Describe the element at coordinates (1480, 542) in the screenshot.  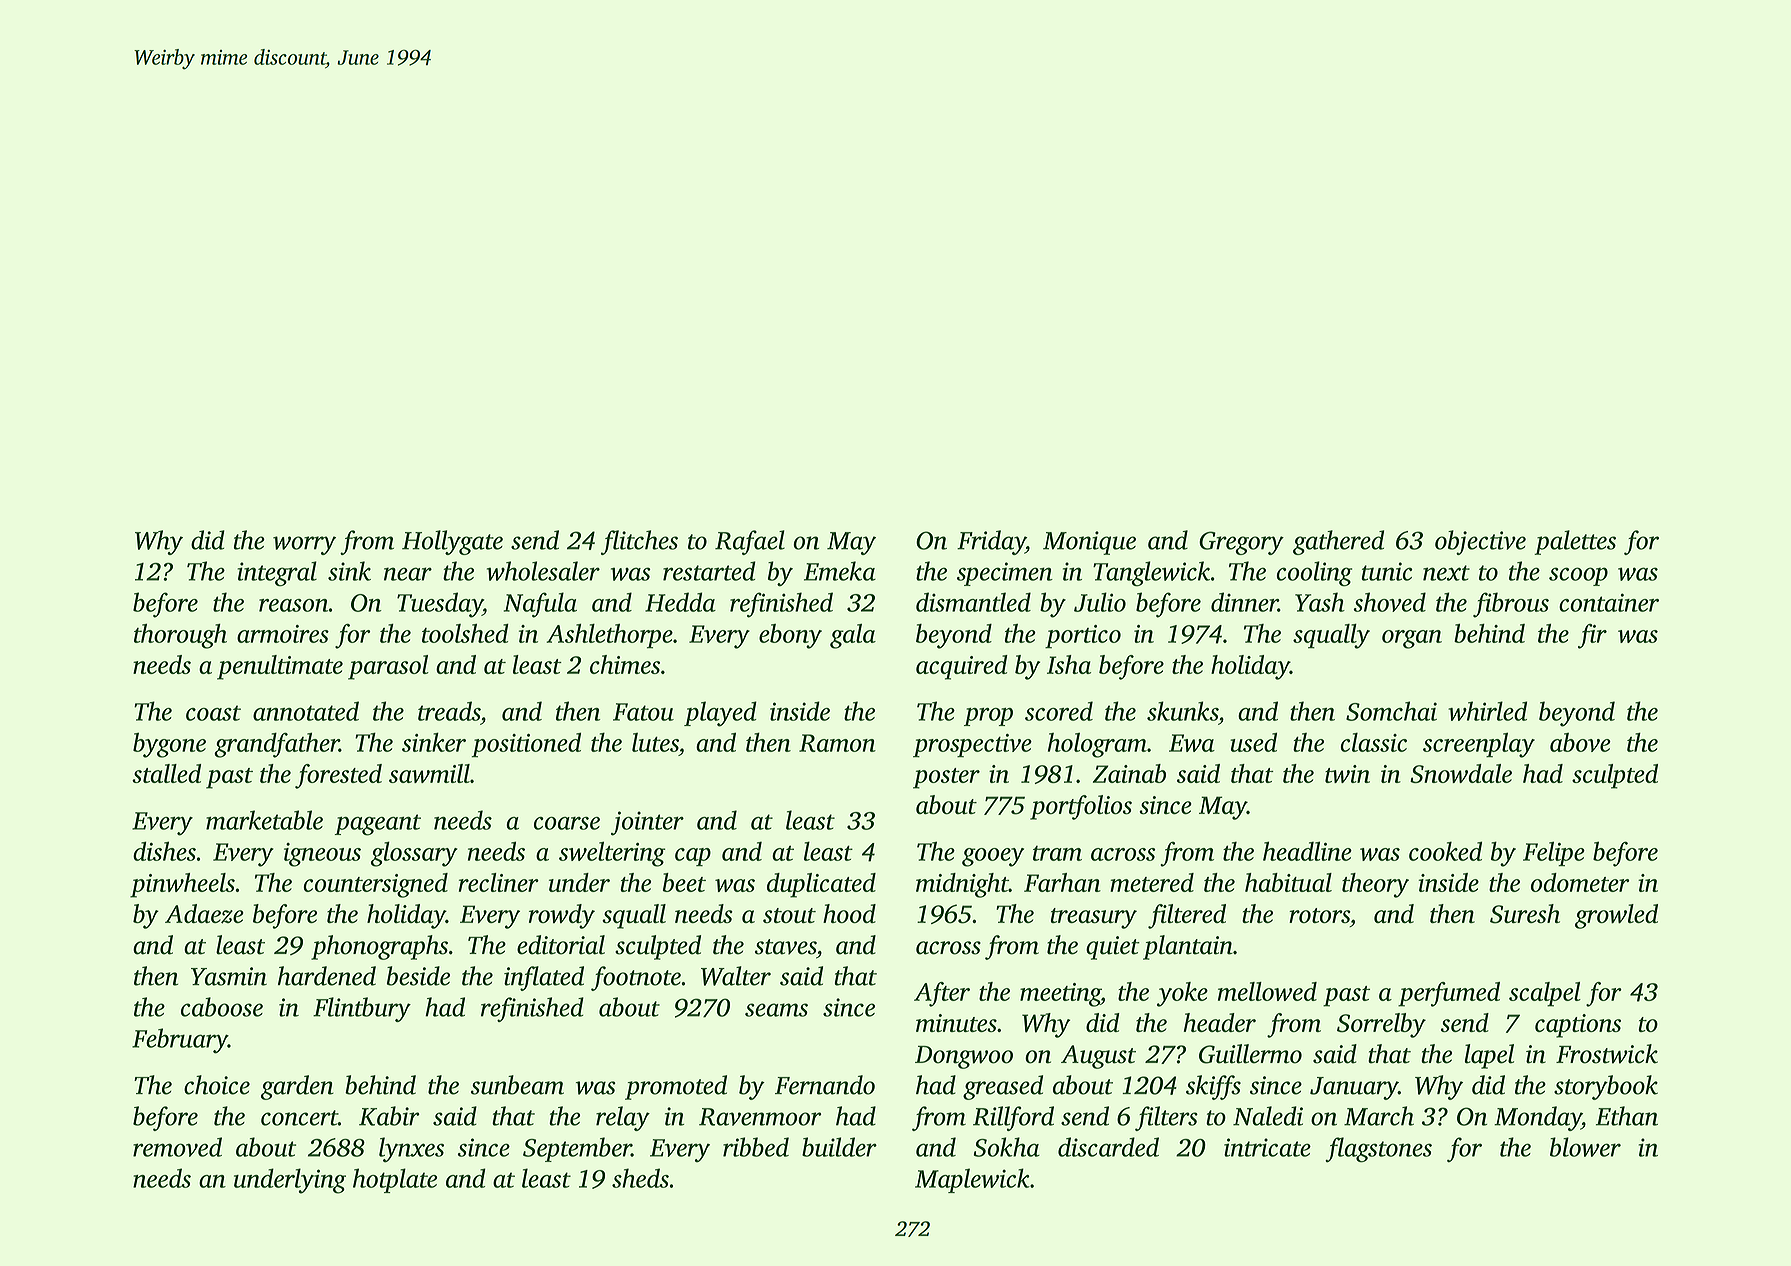
I see `objective` at that location.
